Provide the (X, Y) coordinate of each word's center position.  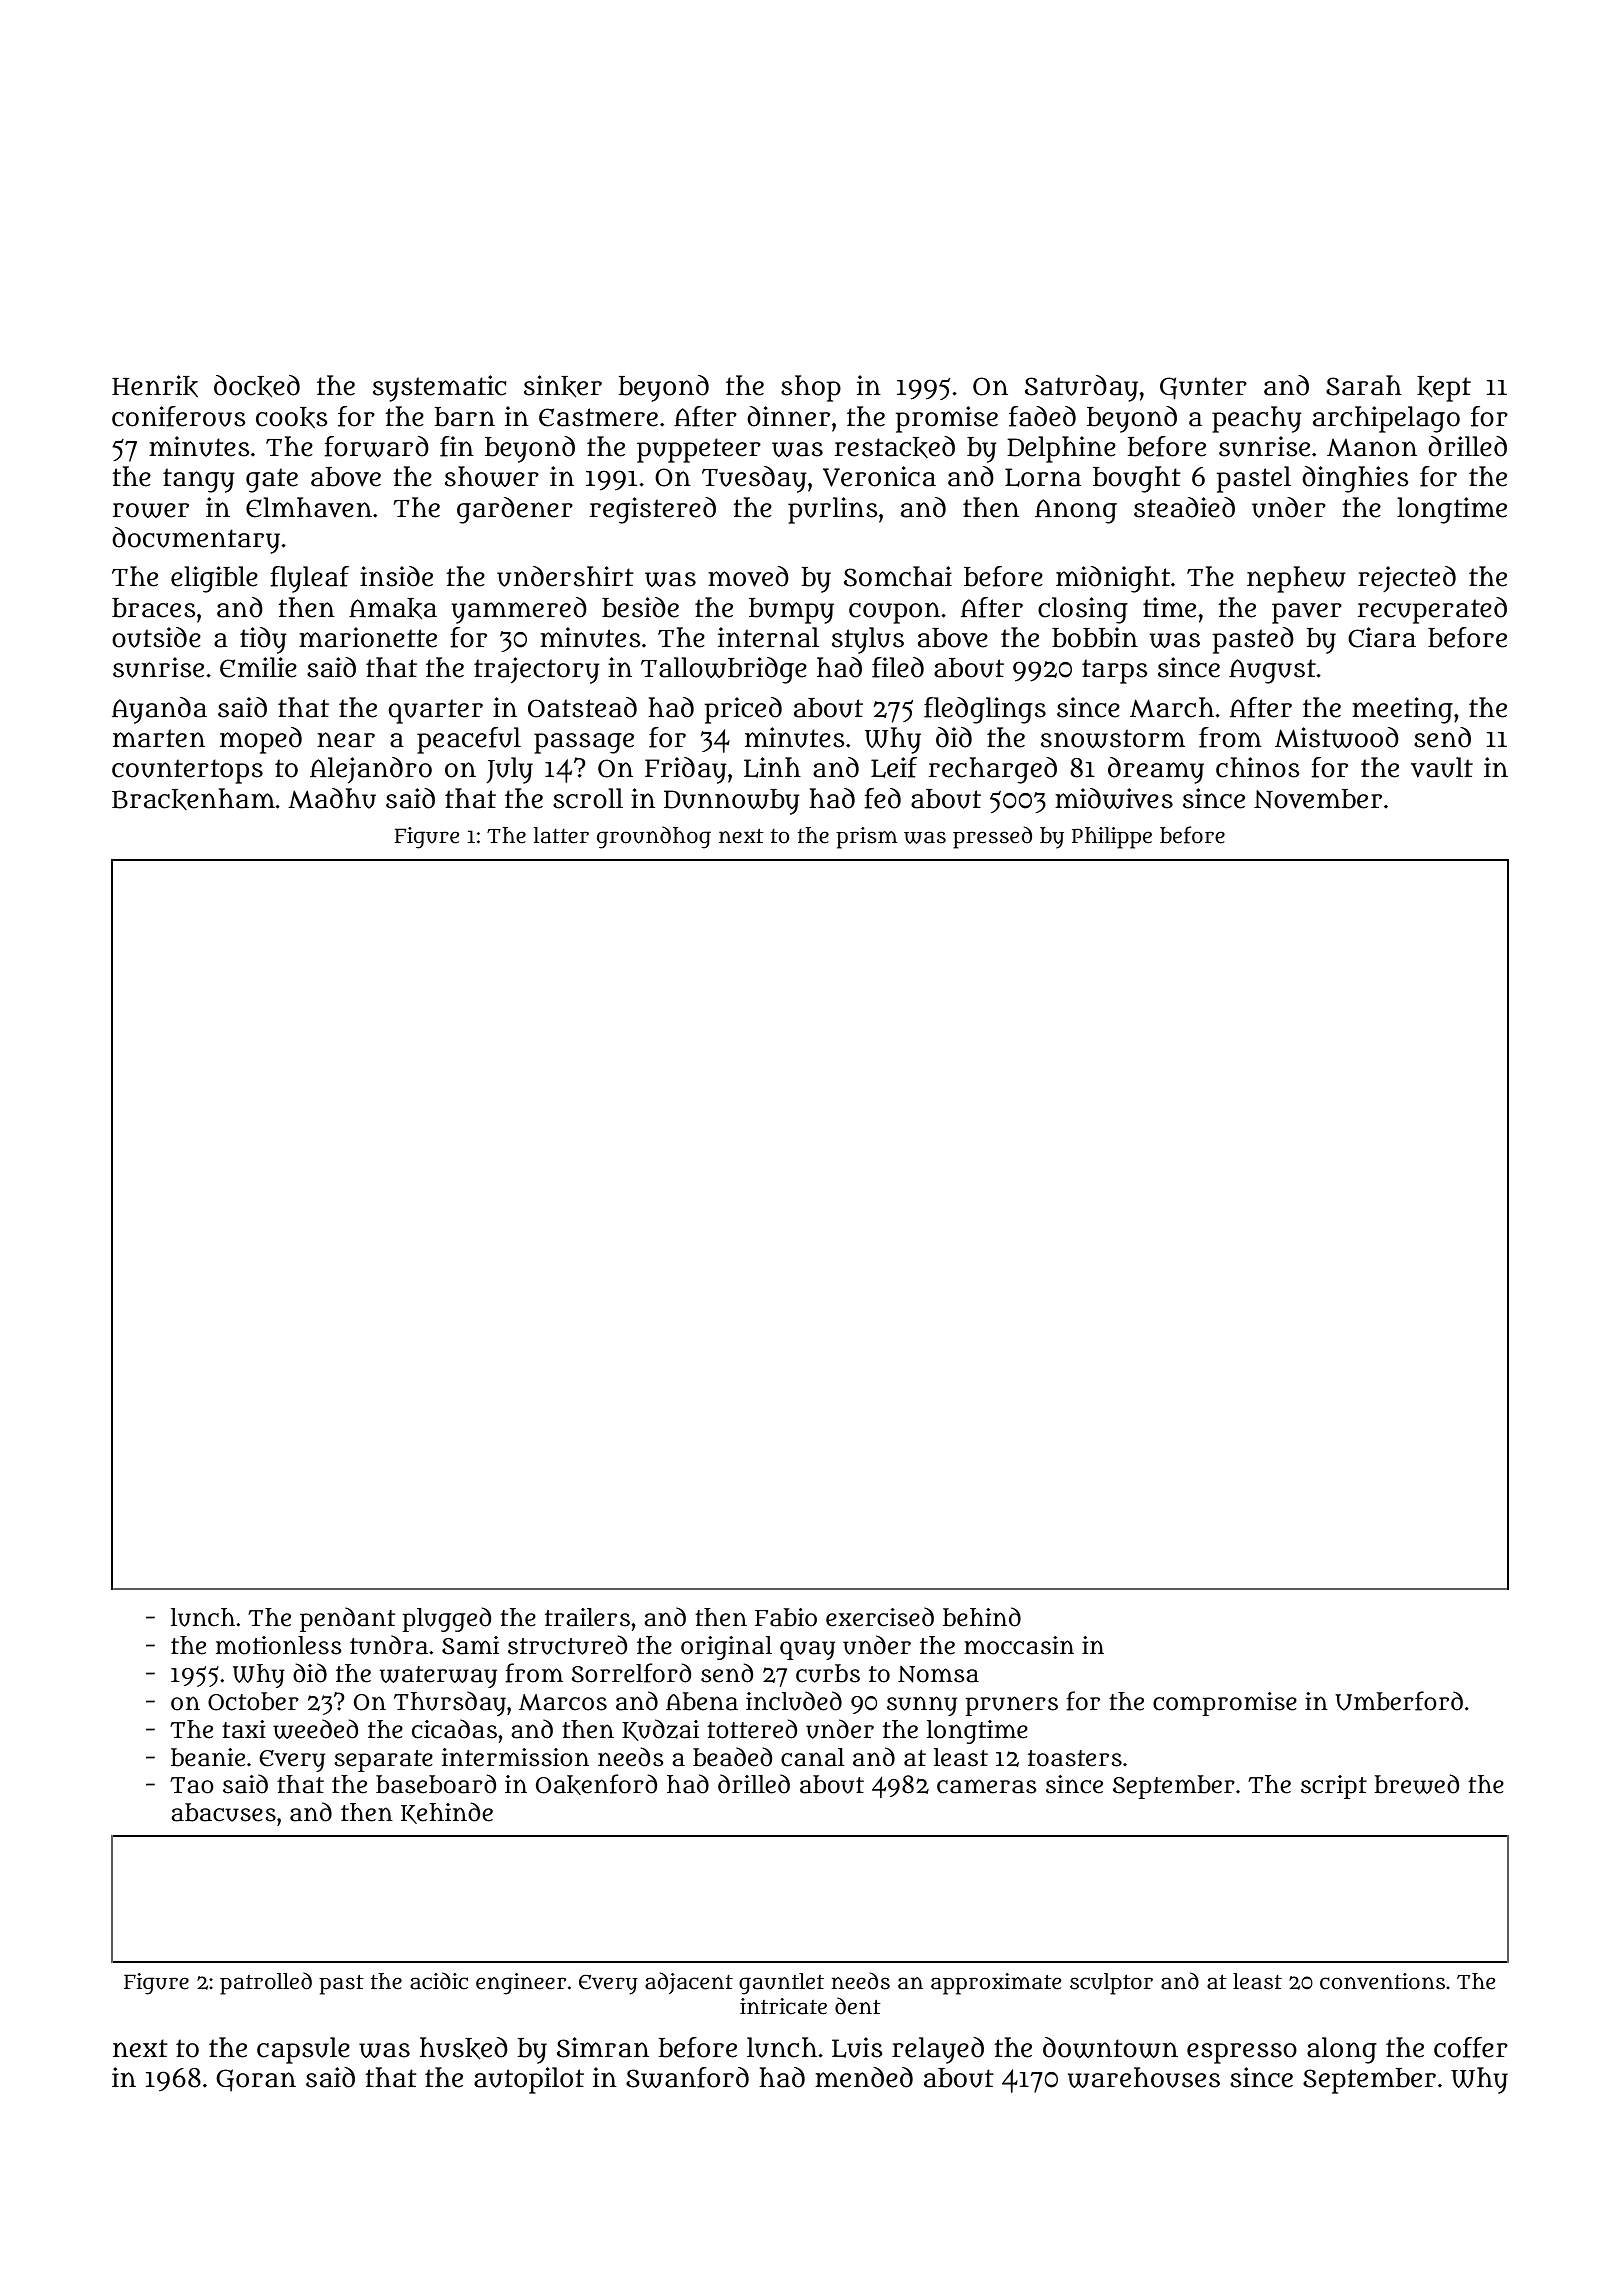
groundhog (654, 837)
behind (982, 1617)
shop (811, 388)
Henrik (155, 386)
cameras (987, 1786)
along (1342, 2050)
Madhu (332, 798)
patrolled (266, 1983)
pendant (347, 1619)
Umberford (1399, 1701)
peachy (1257, 419)
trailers (587, 1617)
